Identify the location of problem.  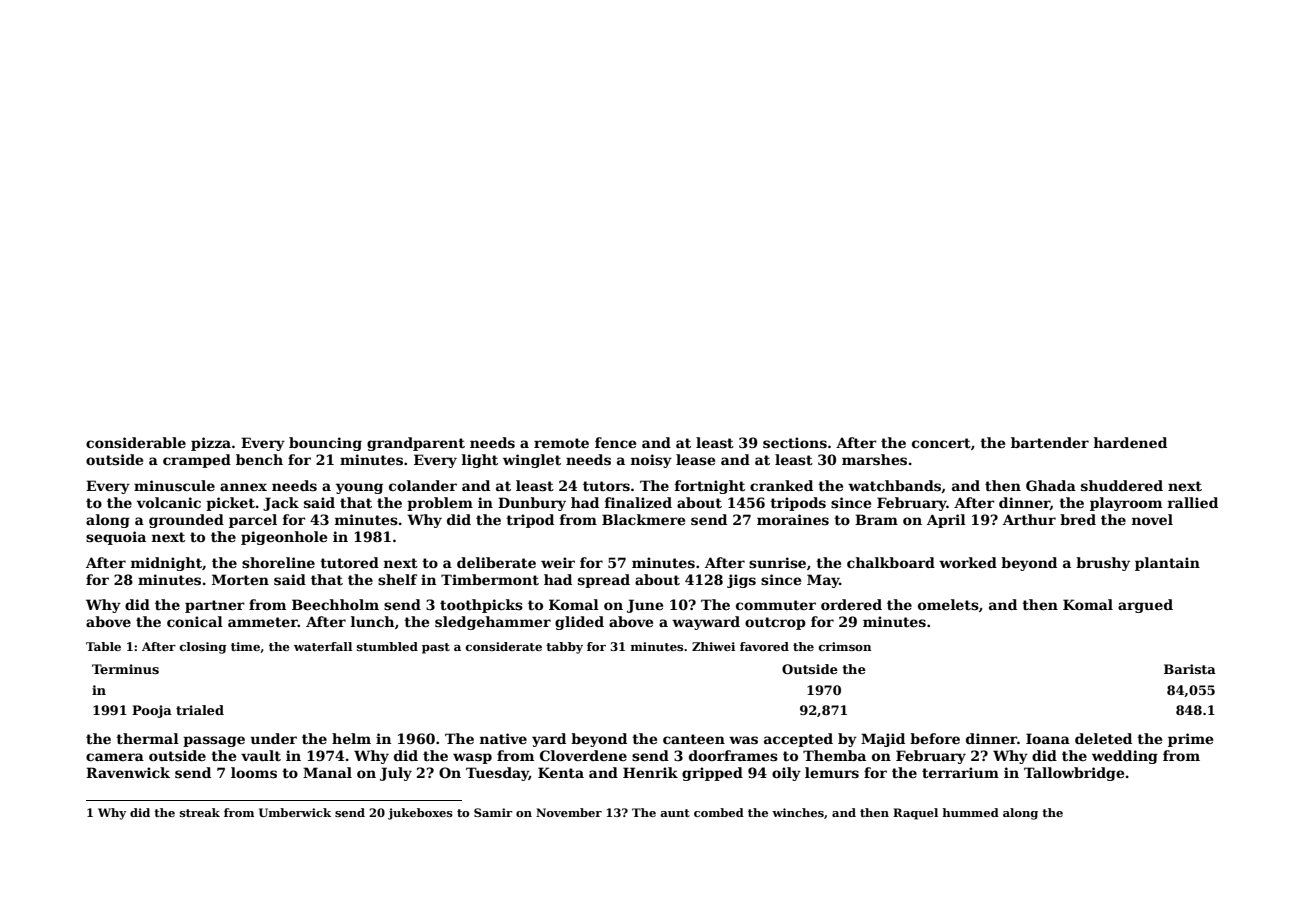
(440, 504).
